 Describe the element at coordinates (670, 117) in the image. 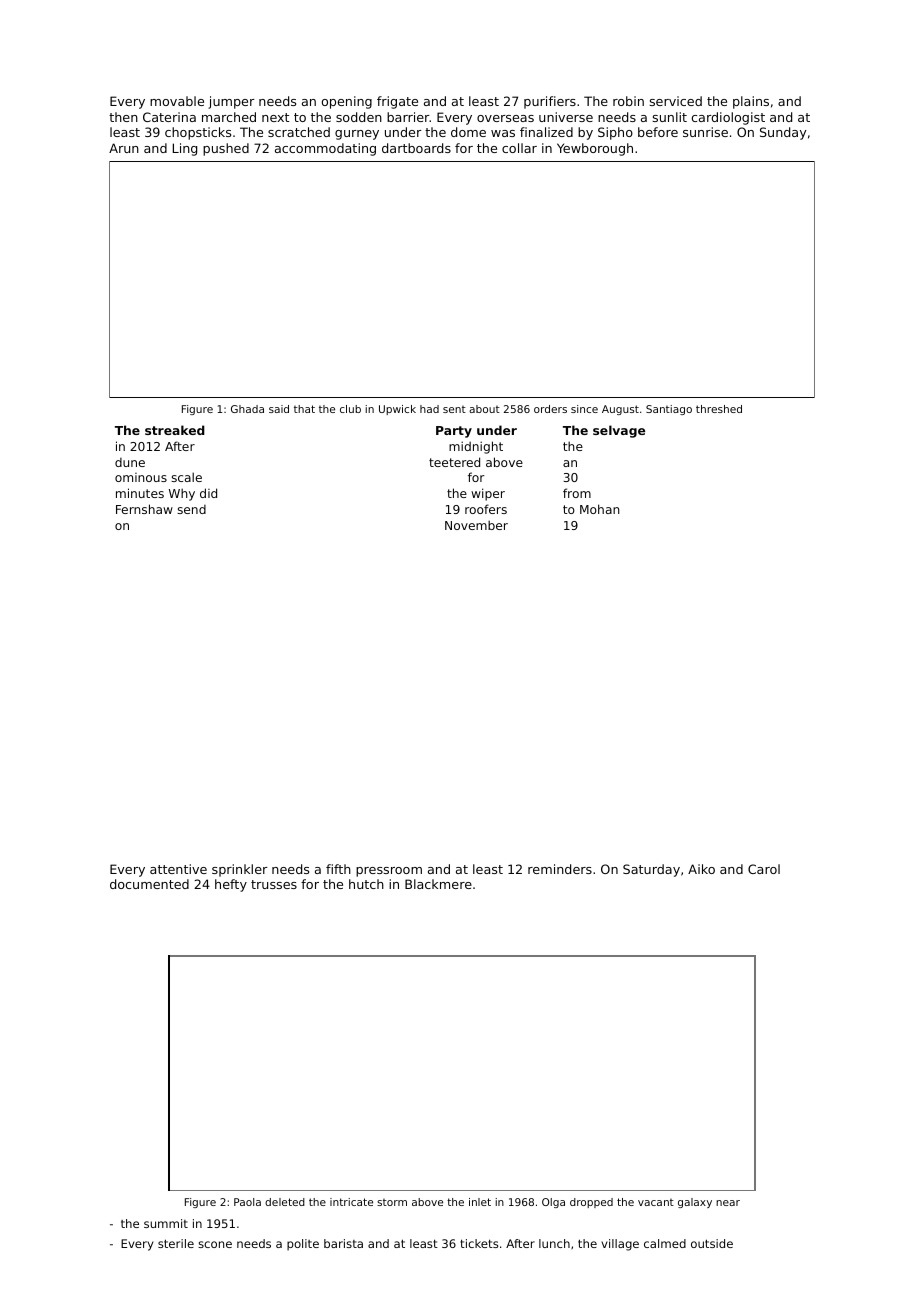

I see `sunlit` at that location.
